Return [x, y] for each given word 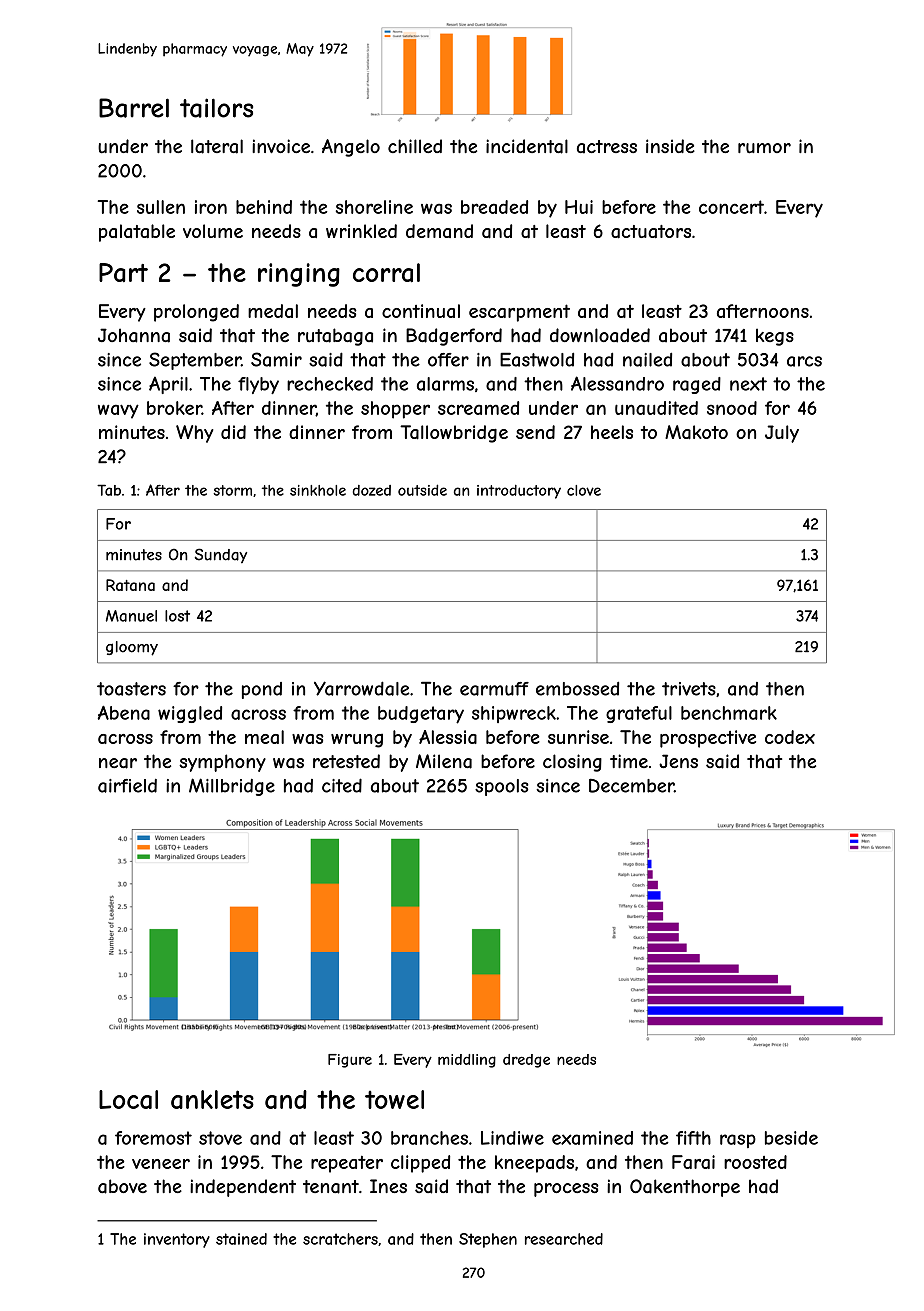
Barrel [134, 108]
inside [670, 146]
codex [790, 737]
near [118, 763]
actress [607, 147]
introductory [519, 492]
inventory [177, 1240]
